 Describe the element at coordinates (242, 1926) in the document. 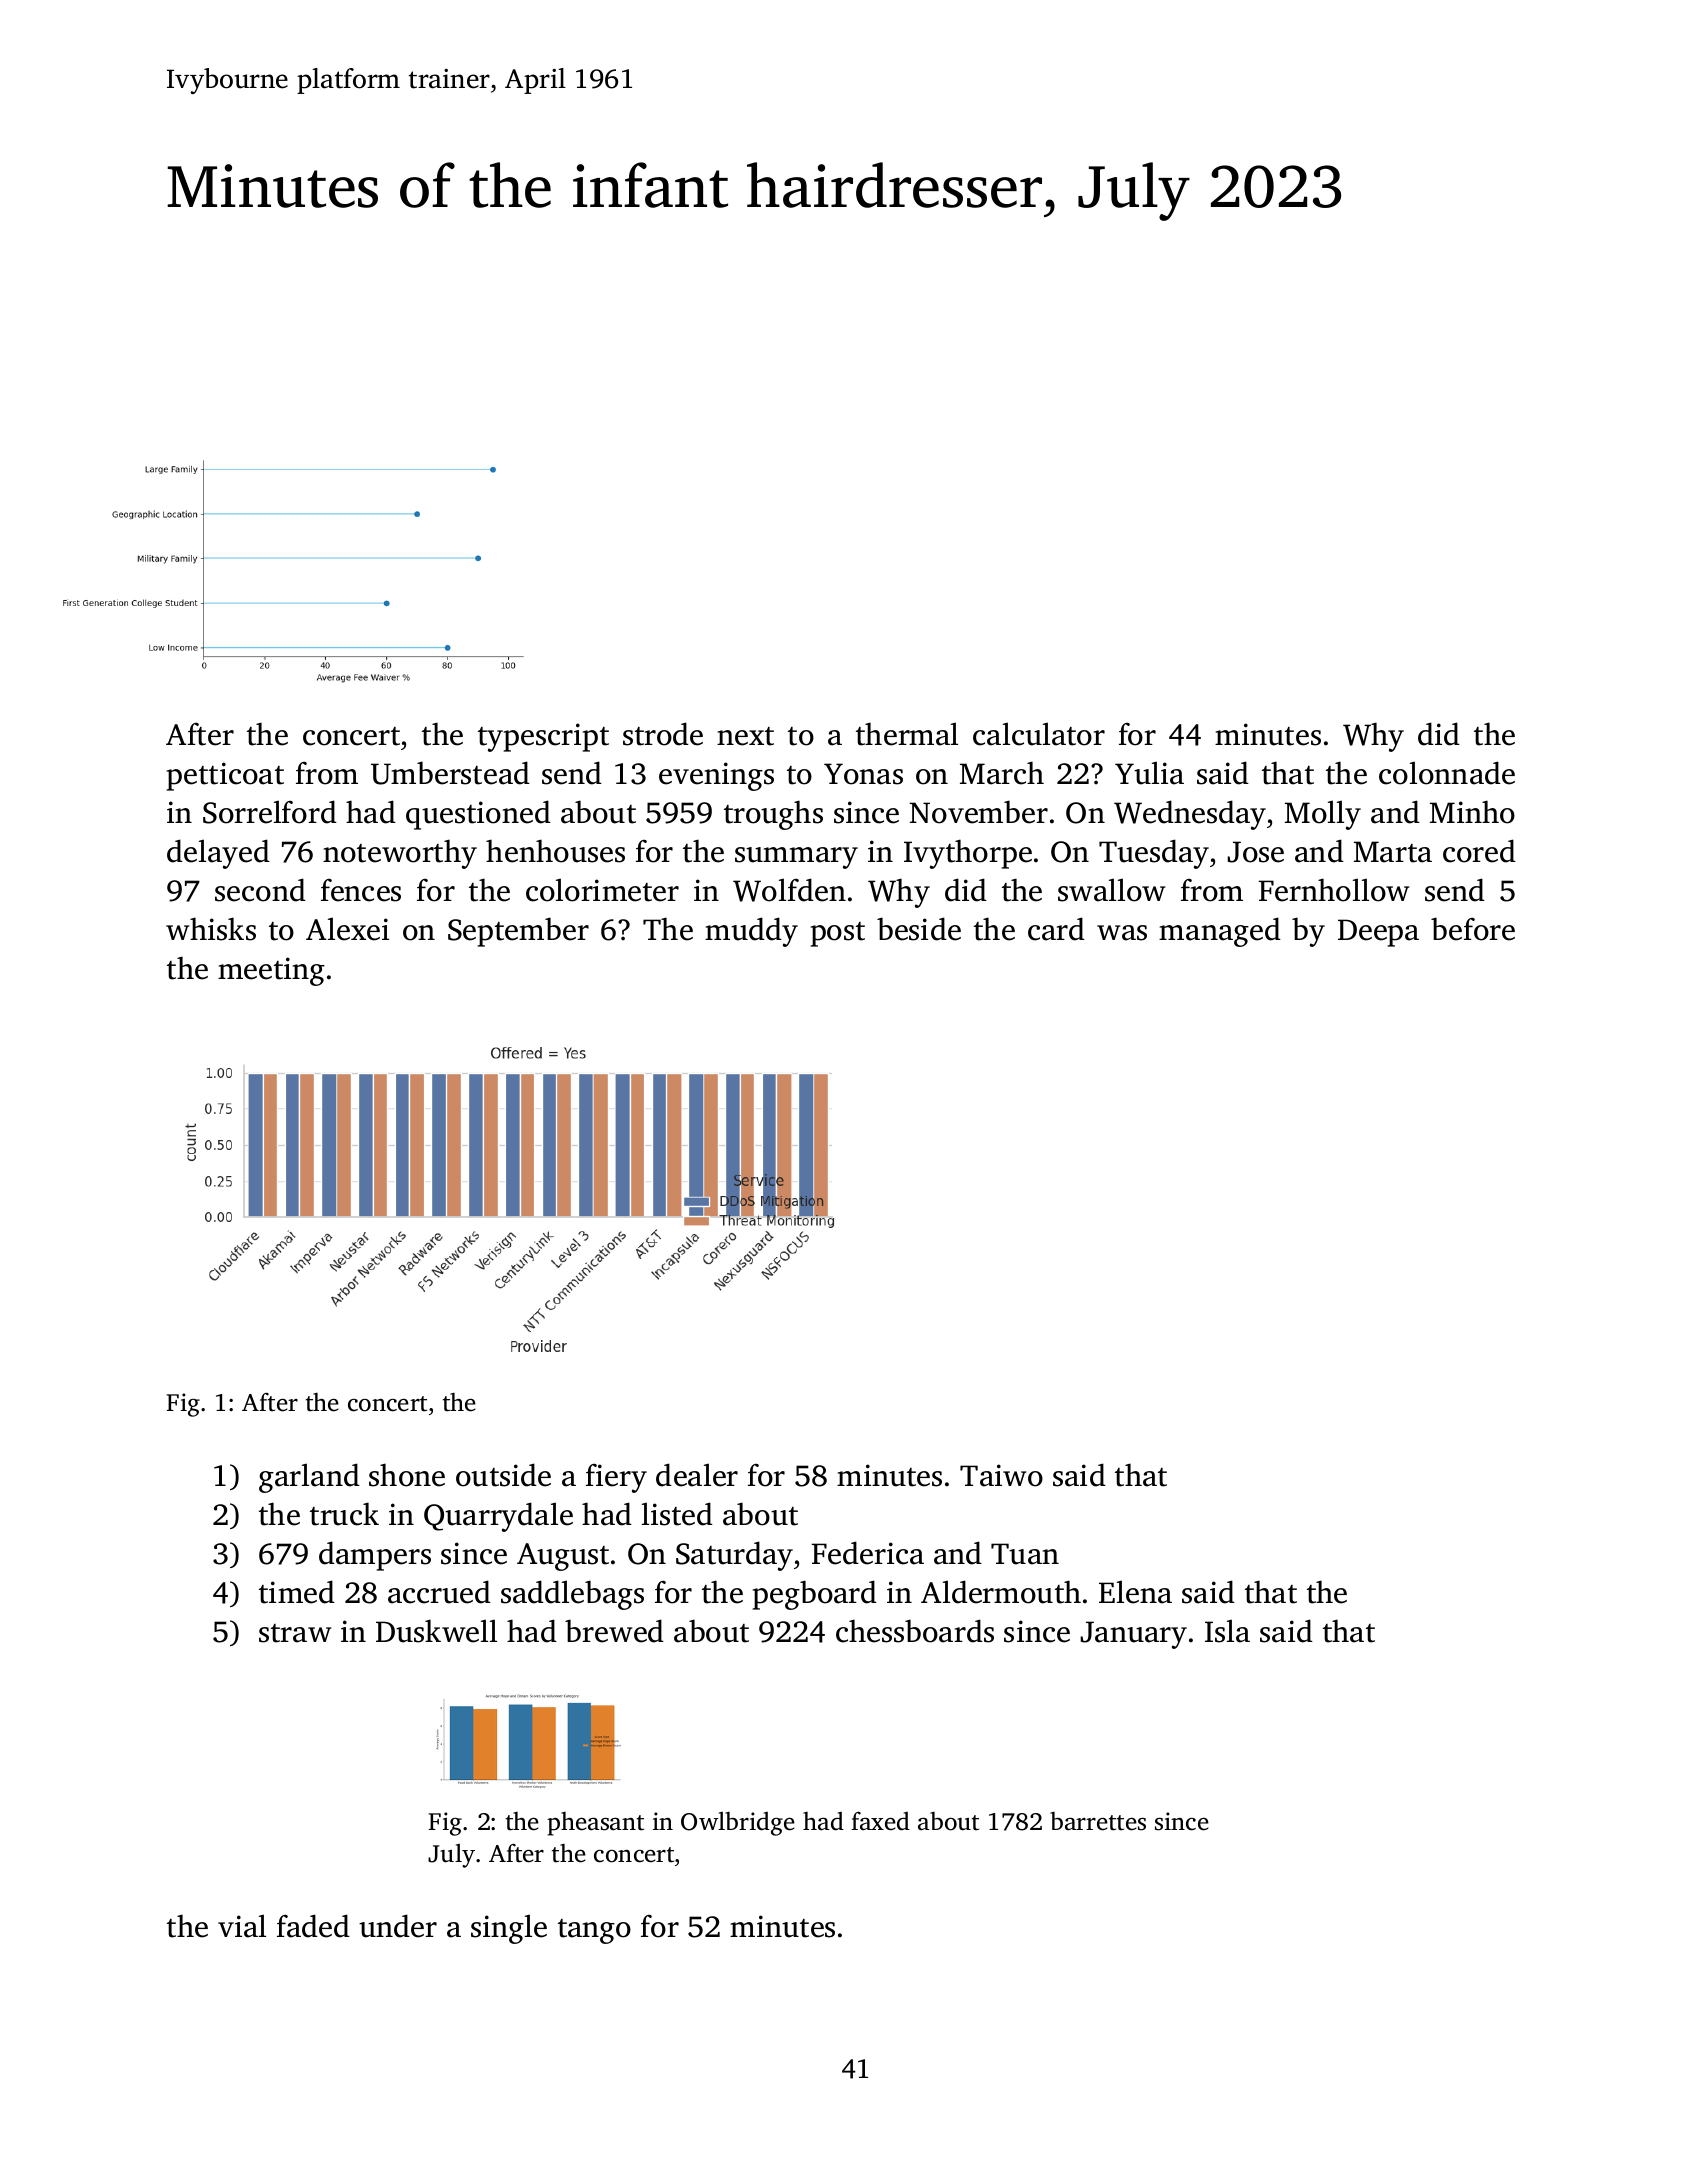

I see `vial` at that location.
